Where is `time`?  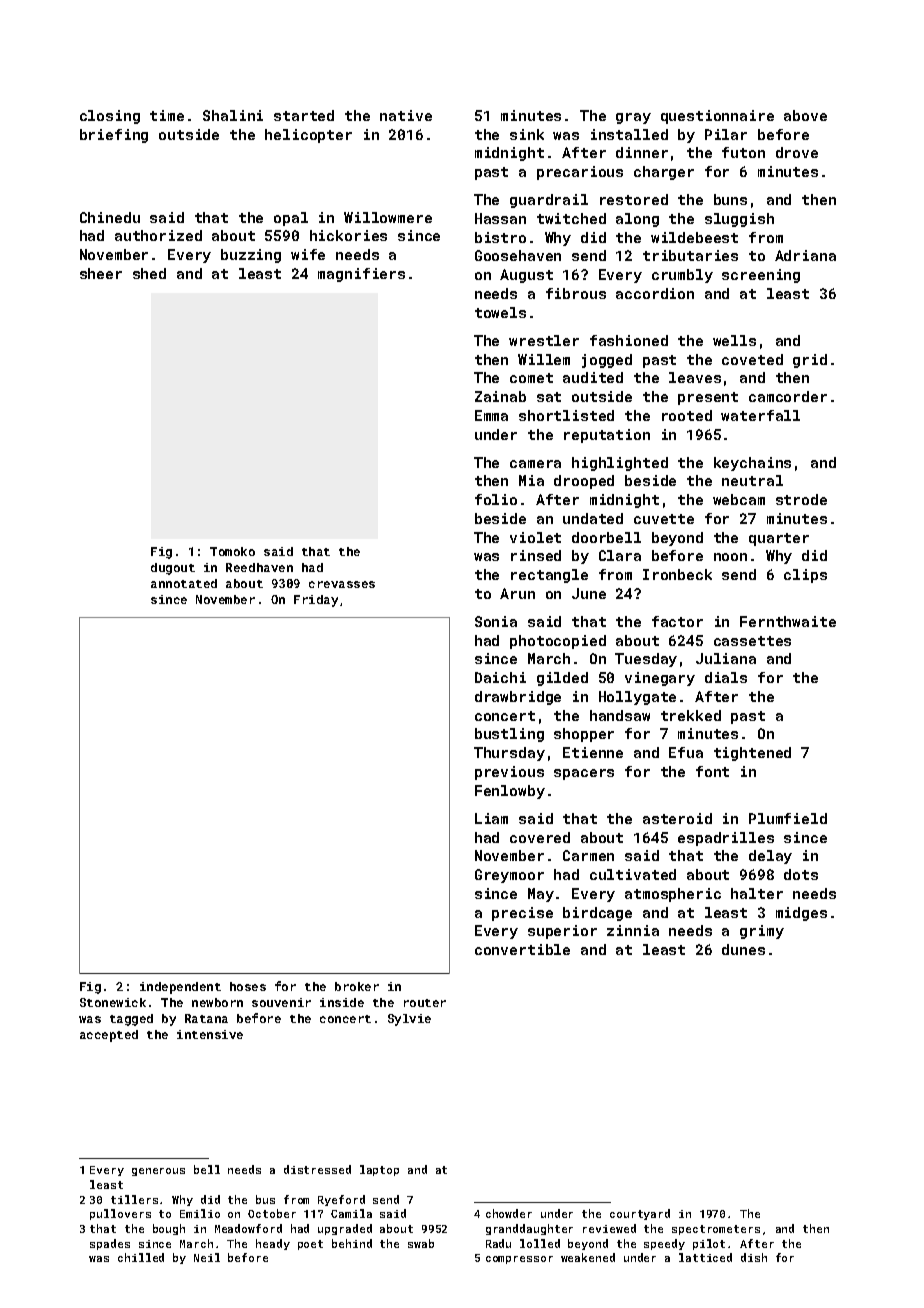
time is located at coordinates (167, 115).
